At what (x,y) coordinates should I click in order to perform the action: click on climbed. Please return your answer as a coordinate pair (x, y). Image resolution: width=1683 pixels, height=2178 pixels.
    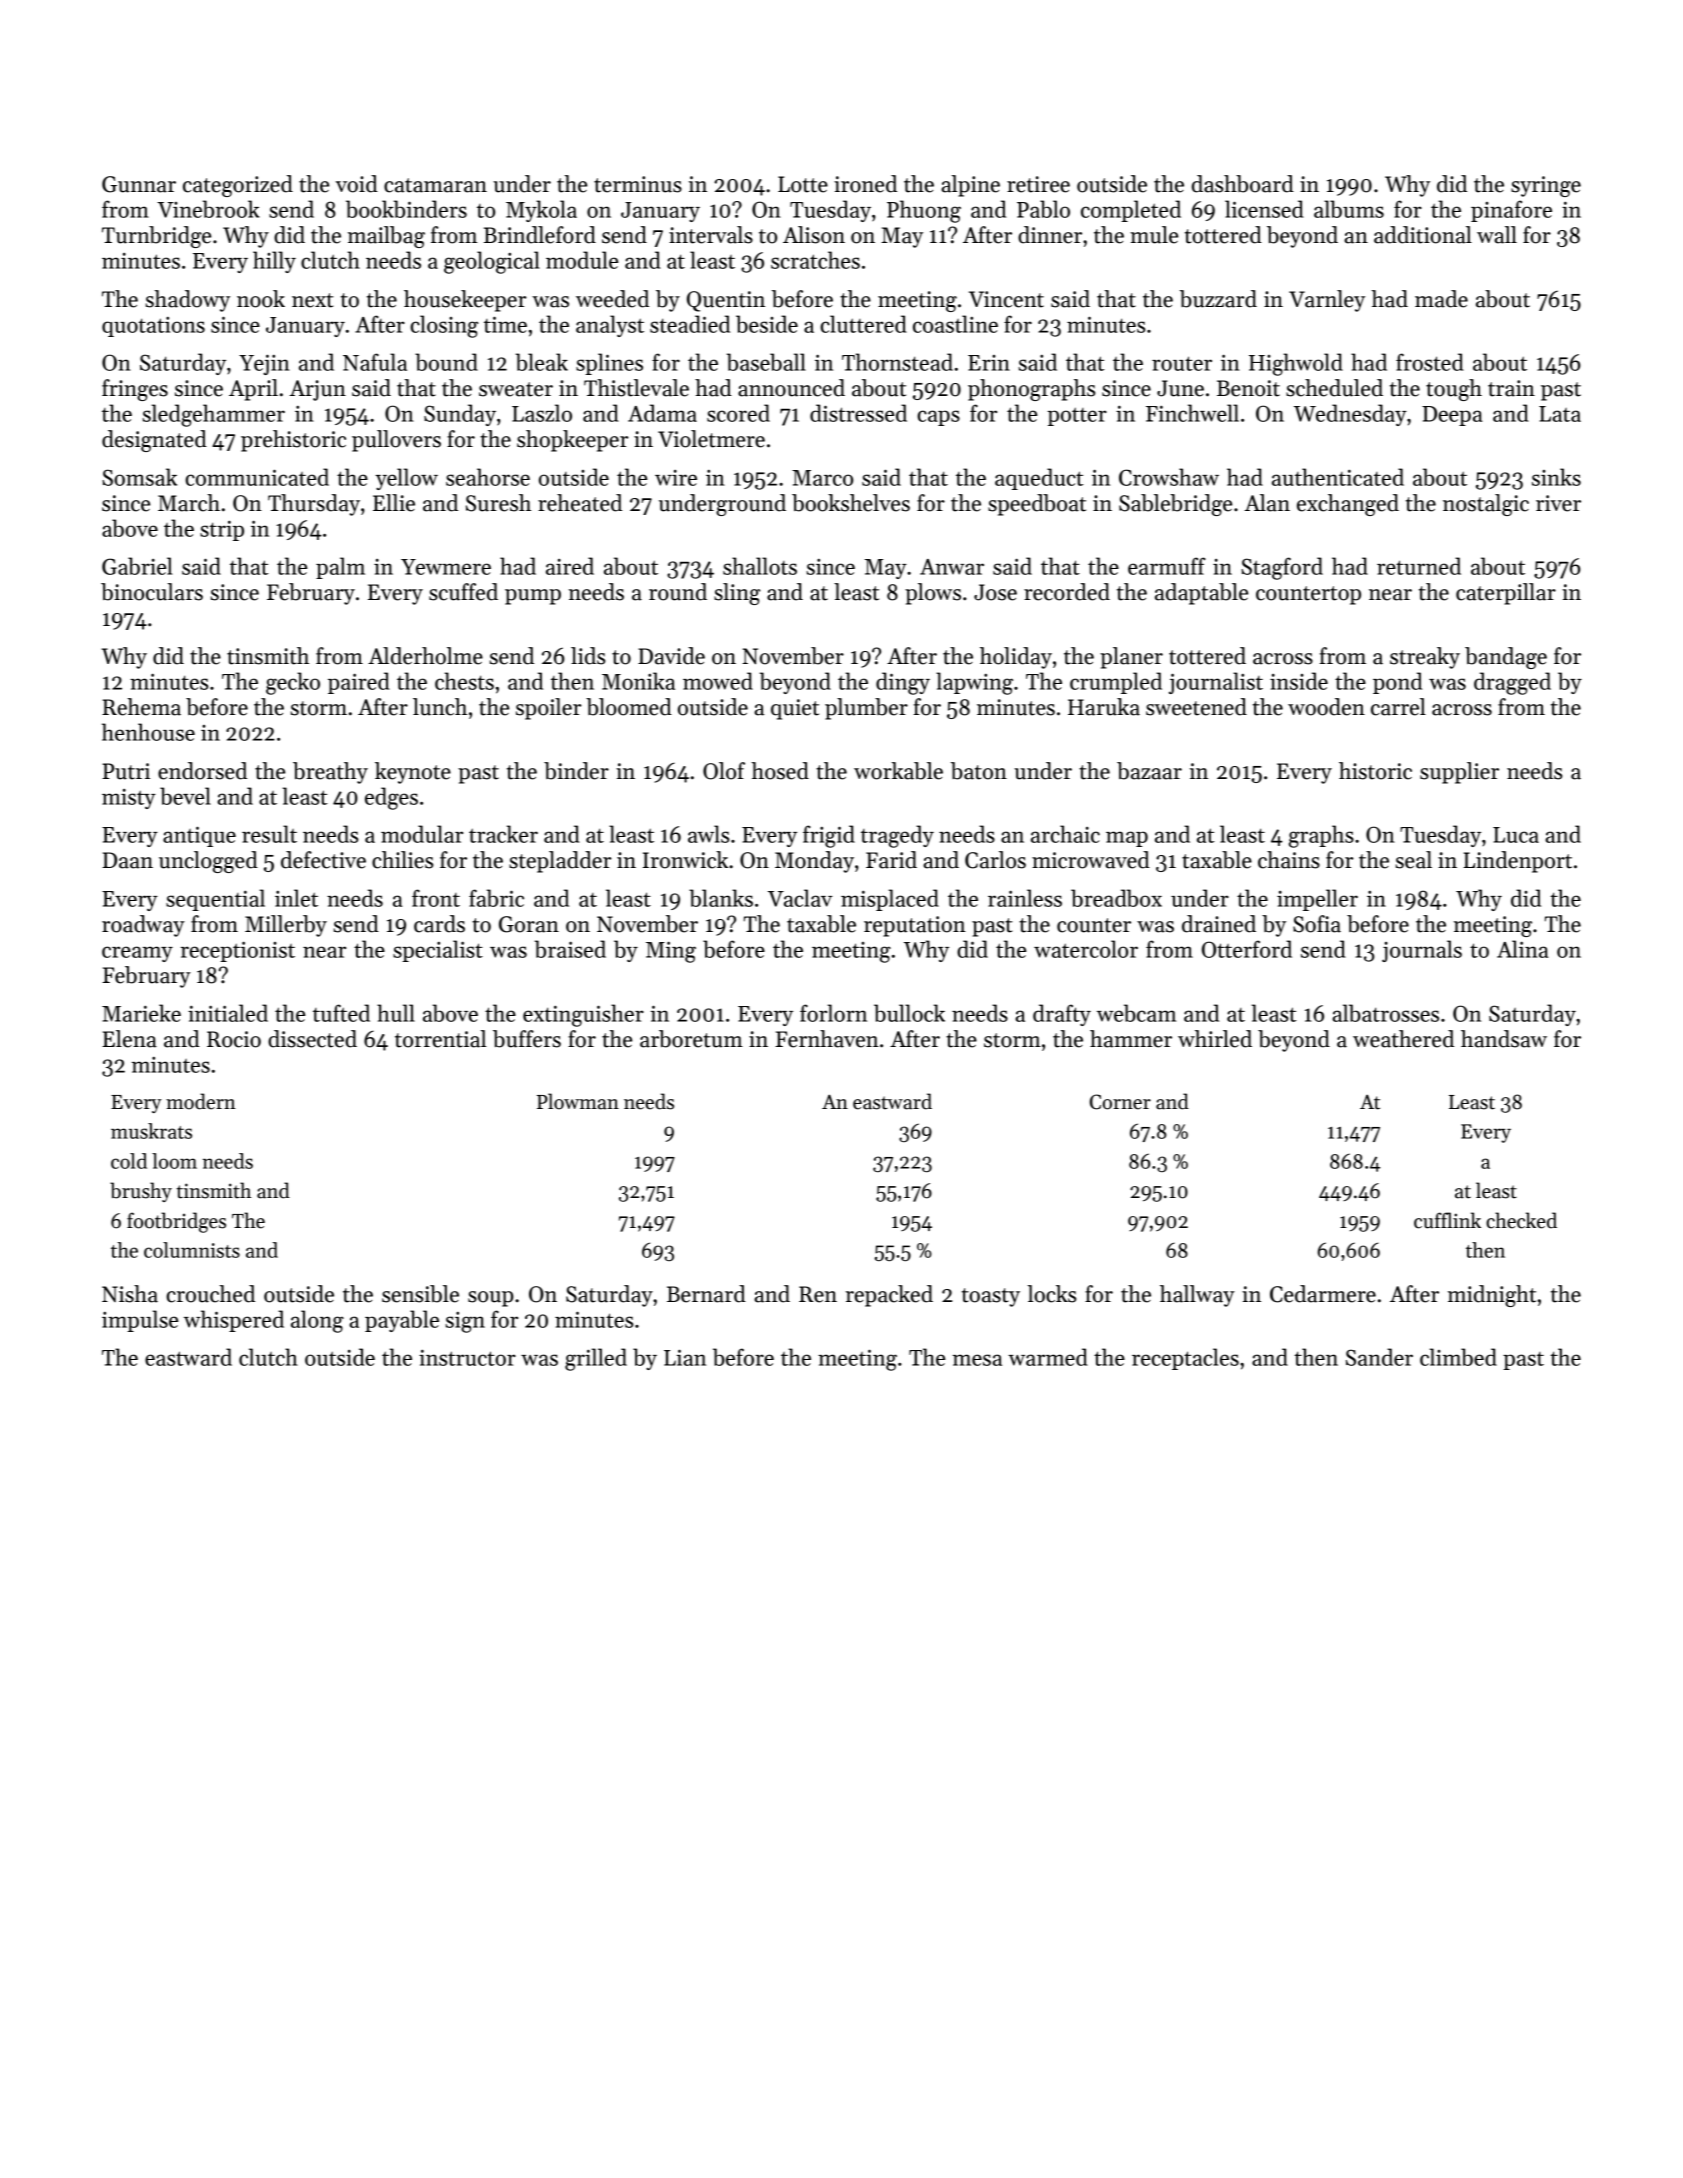
    Looking at the image, I should click on (1458, 1357).
